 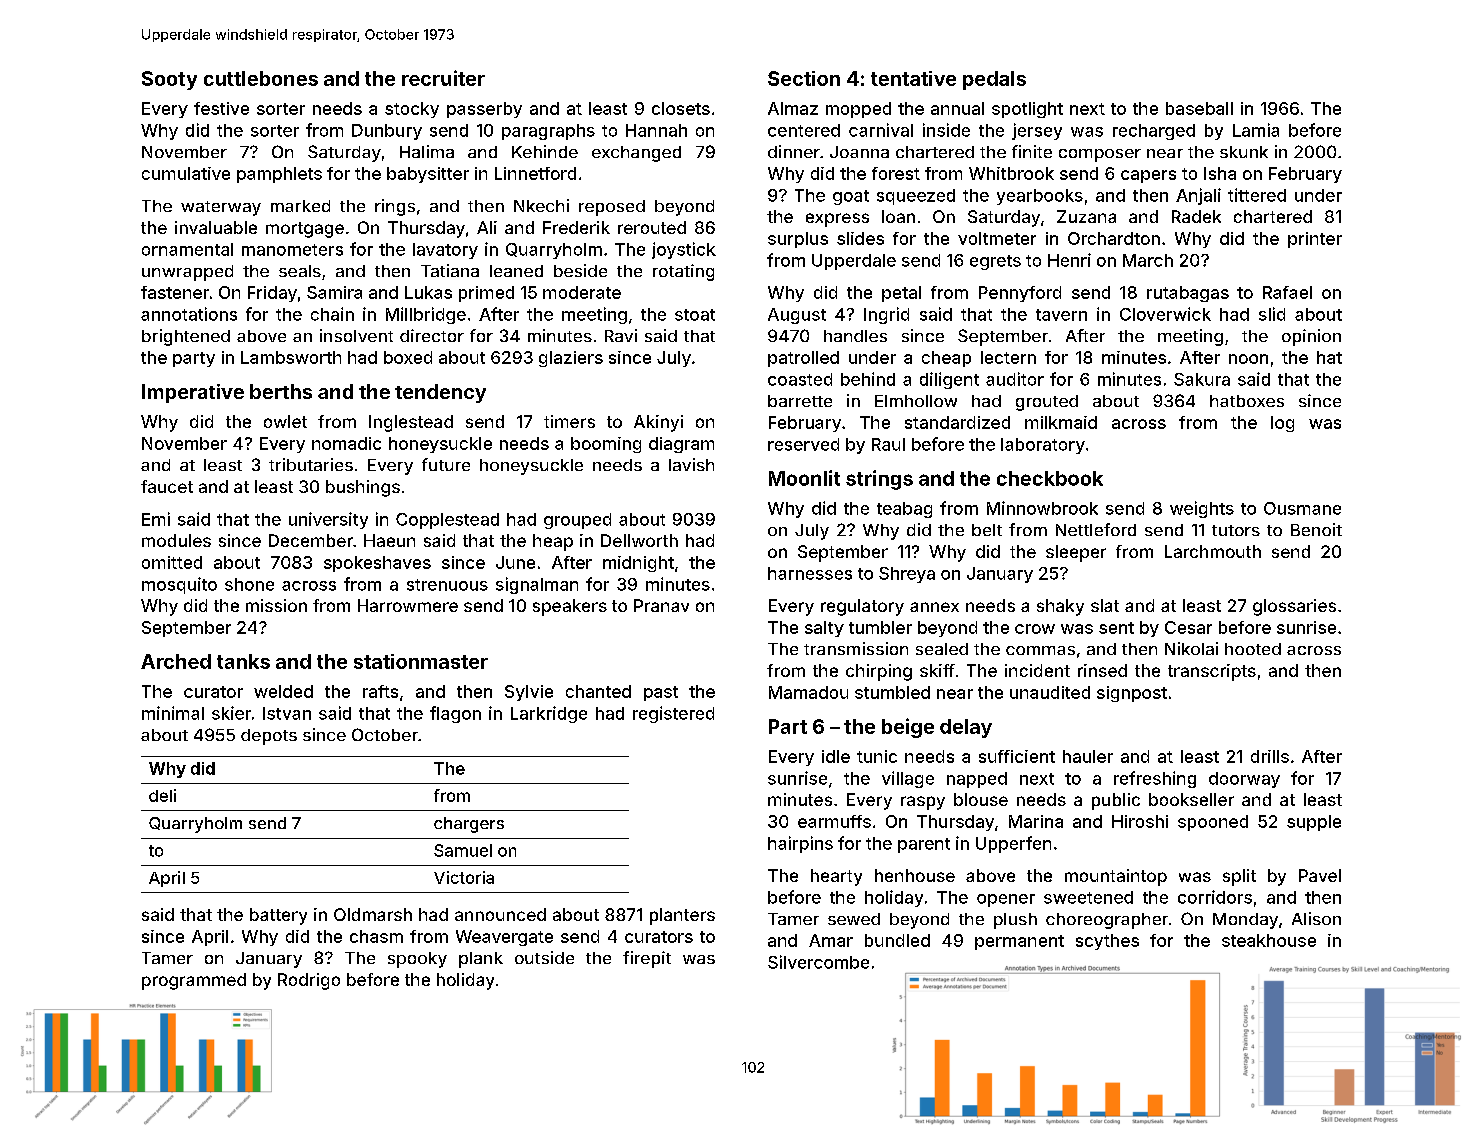 What do you see at coordinates (877, 756) in the page?
I see `tunic` at bounding box center [877, 756].
